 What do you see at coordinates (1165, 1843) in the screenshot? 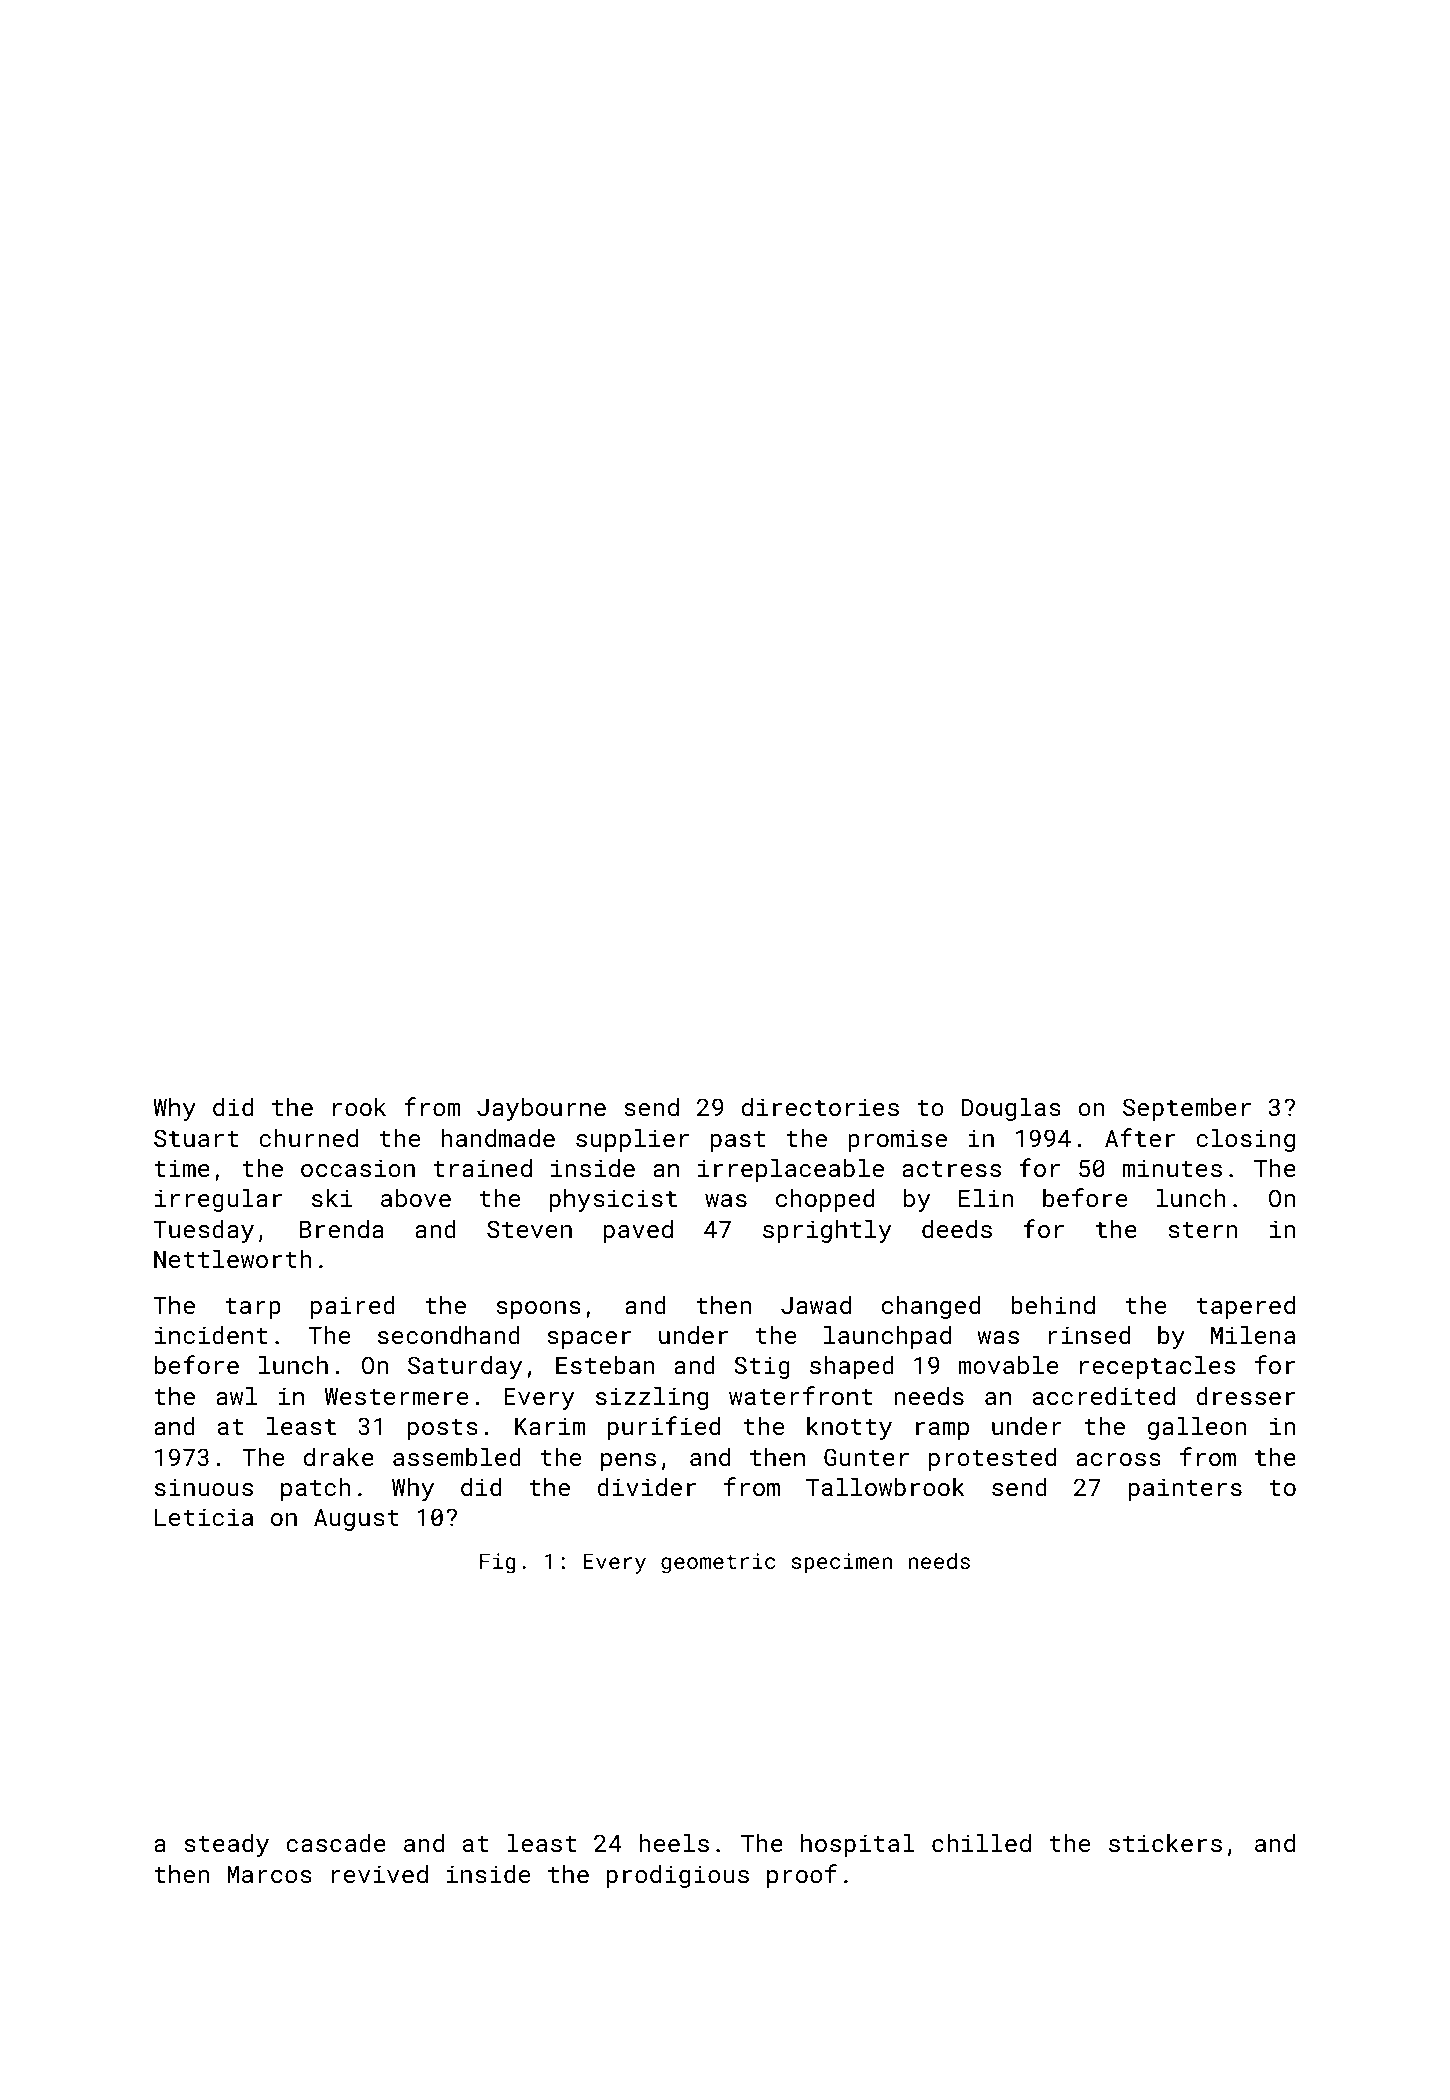
I see `stickers` at bounding box center [1165, 1843].
